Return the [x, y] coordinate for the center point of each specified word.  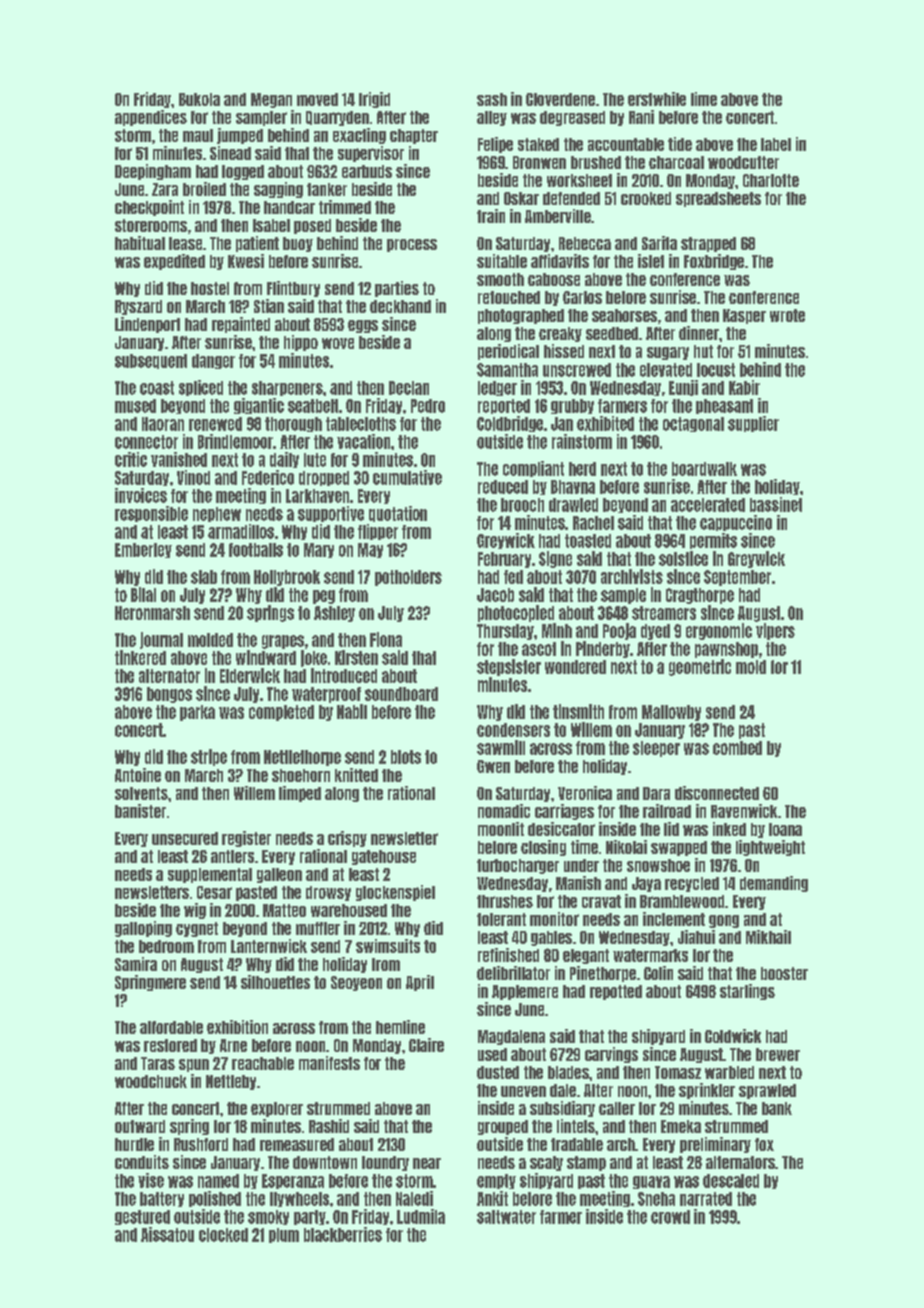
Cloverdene [560, 99]
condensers [513, 730]
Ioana [785, 829]
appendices [151, 118]
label [776, 144]
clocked [223, 1235]
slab [204, 577]
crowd [670, 1217]
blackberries [343, 1234]
